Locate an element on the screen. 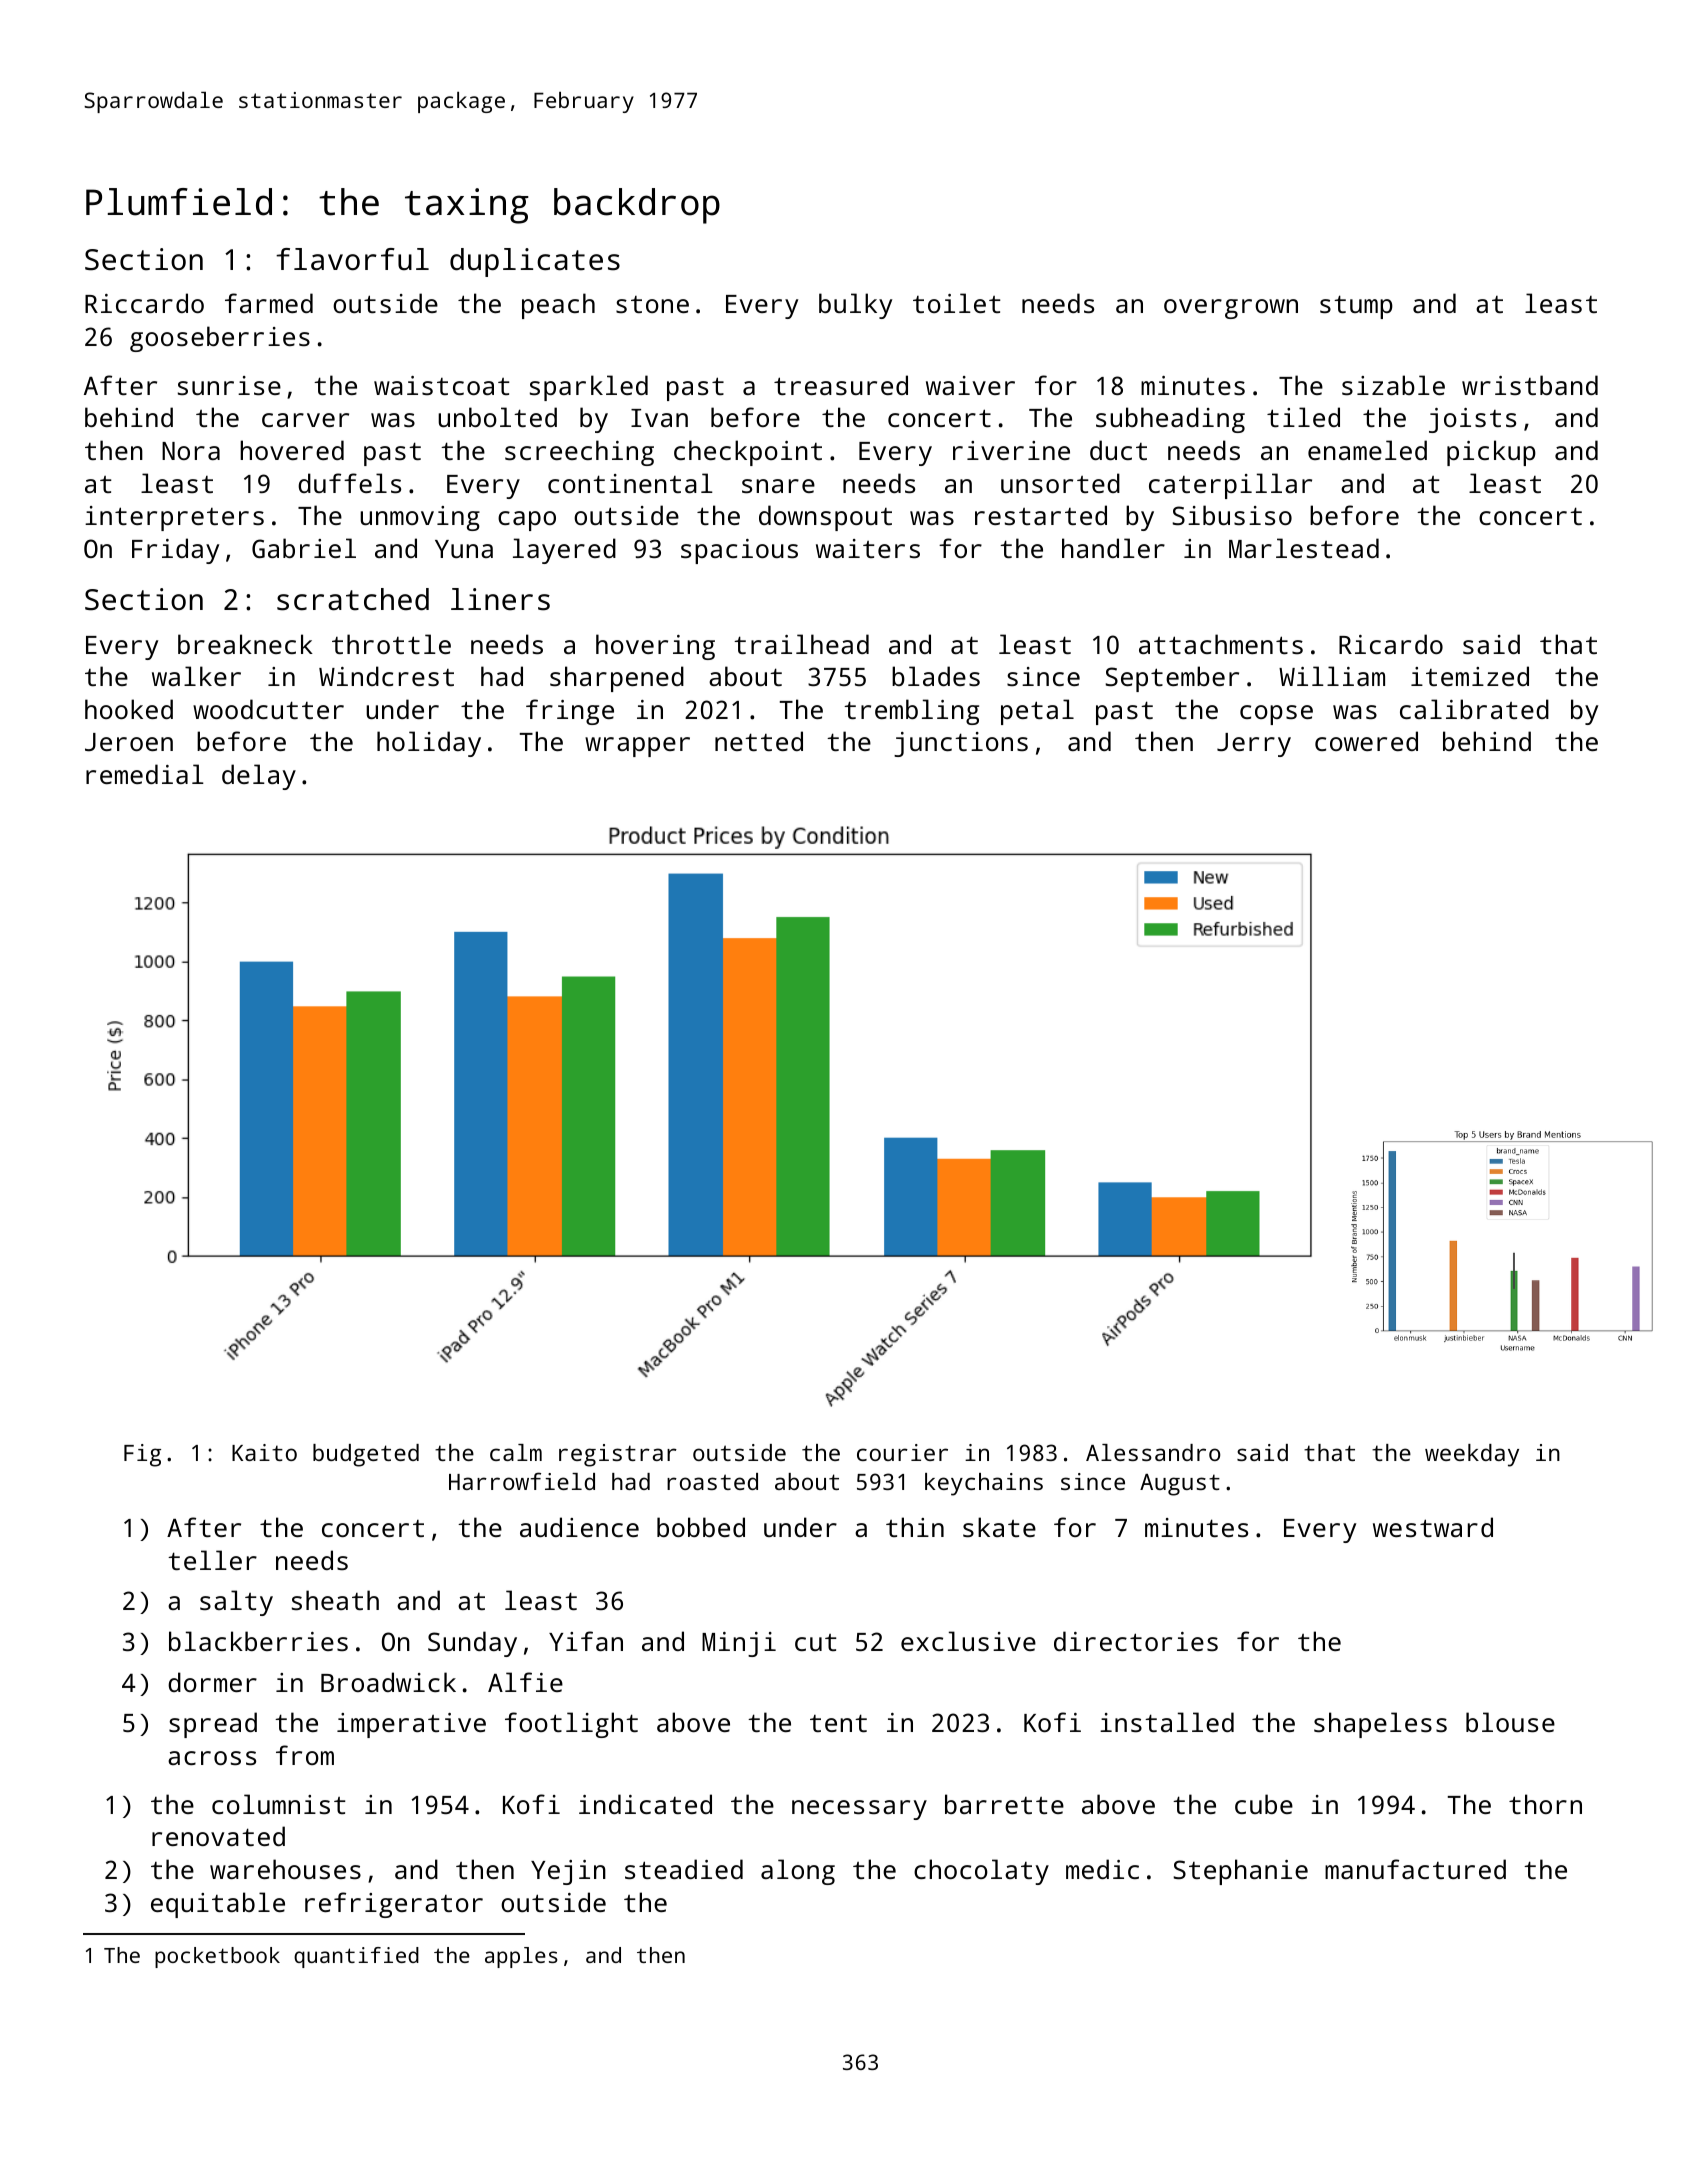 This screenshot has height=2178, width=1683. Alessandro is located at coordinates (1153, 1452).
